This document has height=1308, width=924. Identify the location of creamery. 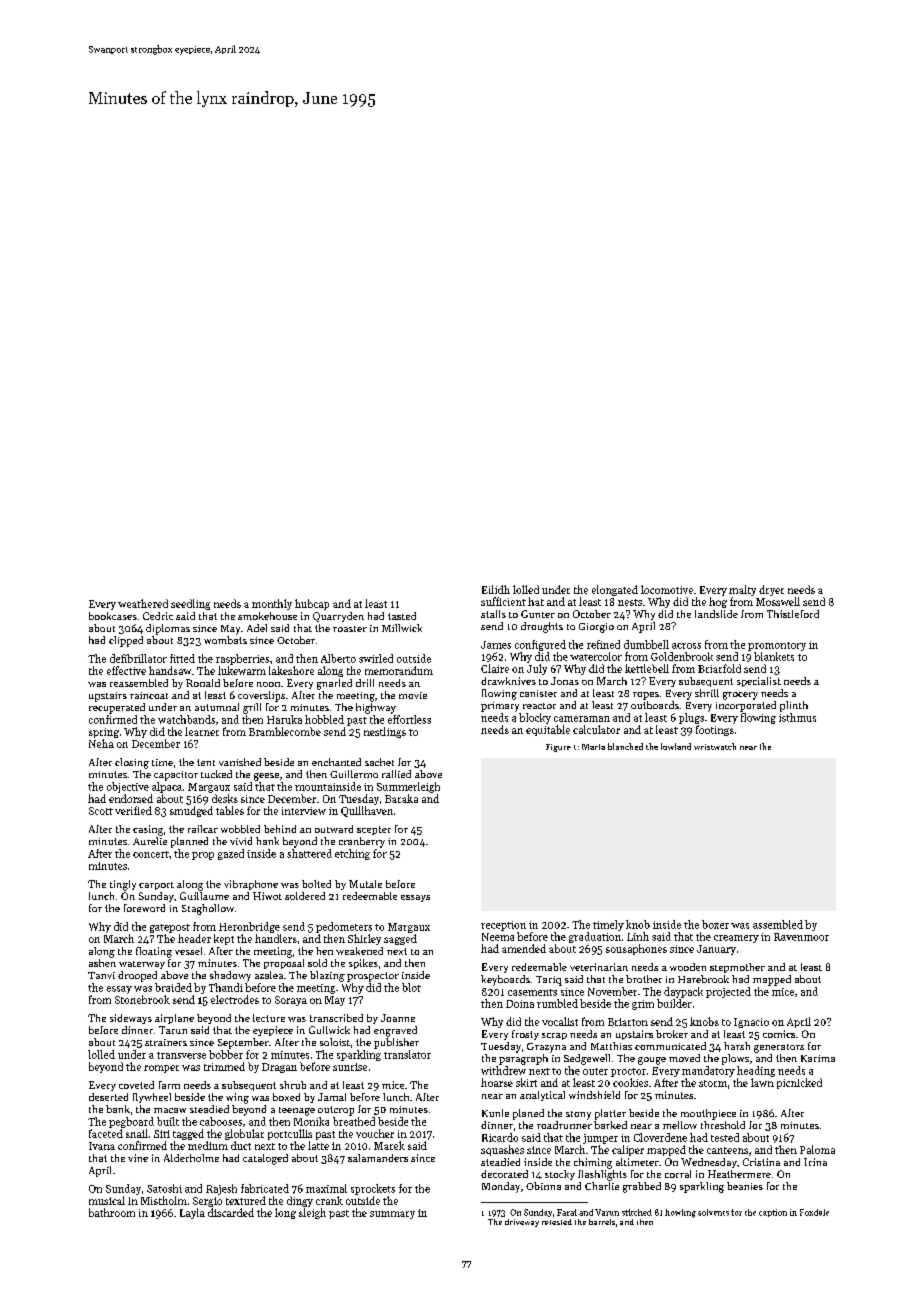
(736, 939).
